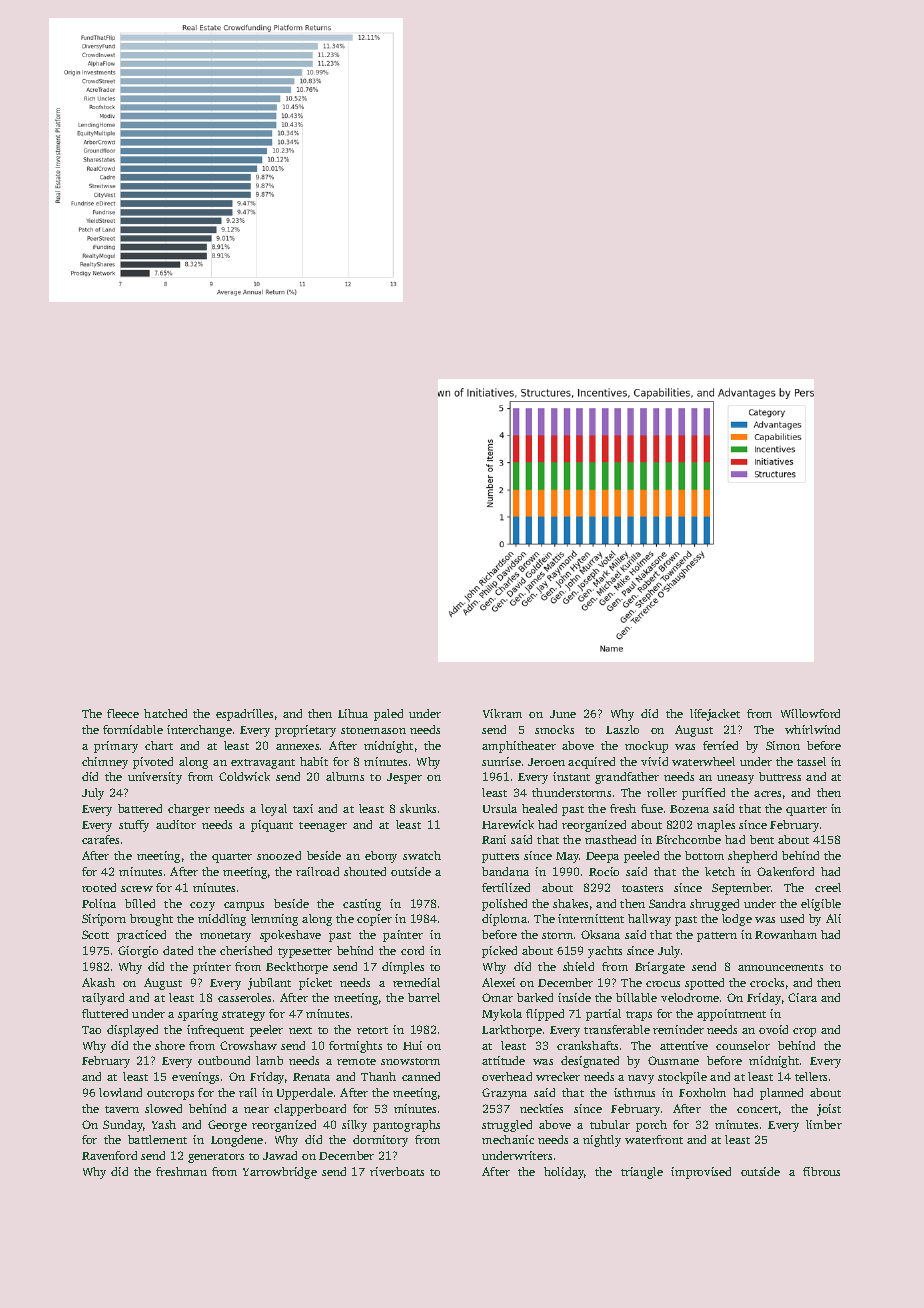 Image resolution: width=924 pixels, height=1308 pixels. Describe the element at coordinates (752, 857) in the screenshot. I see `shepherd` at that location.
